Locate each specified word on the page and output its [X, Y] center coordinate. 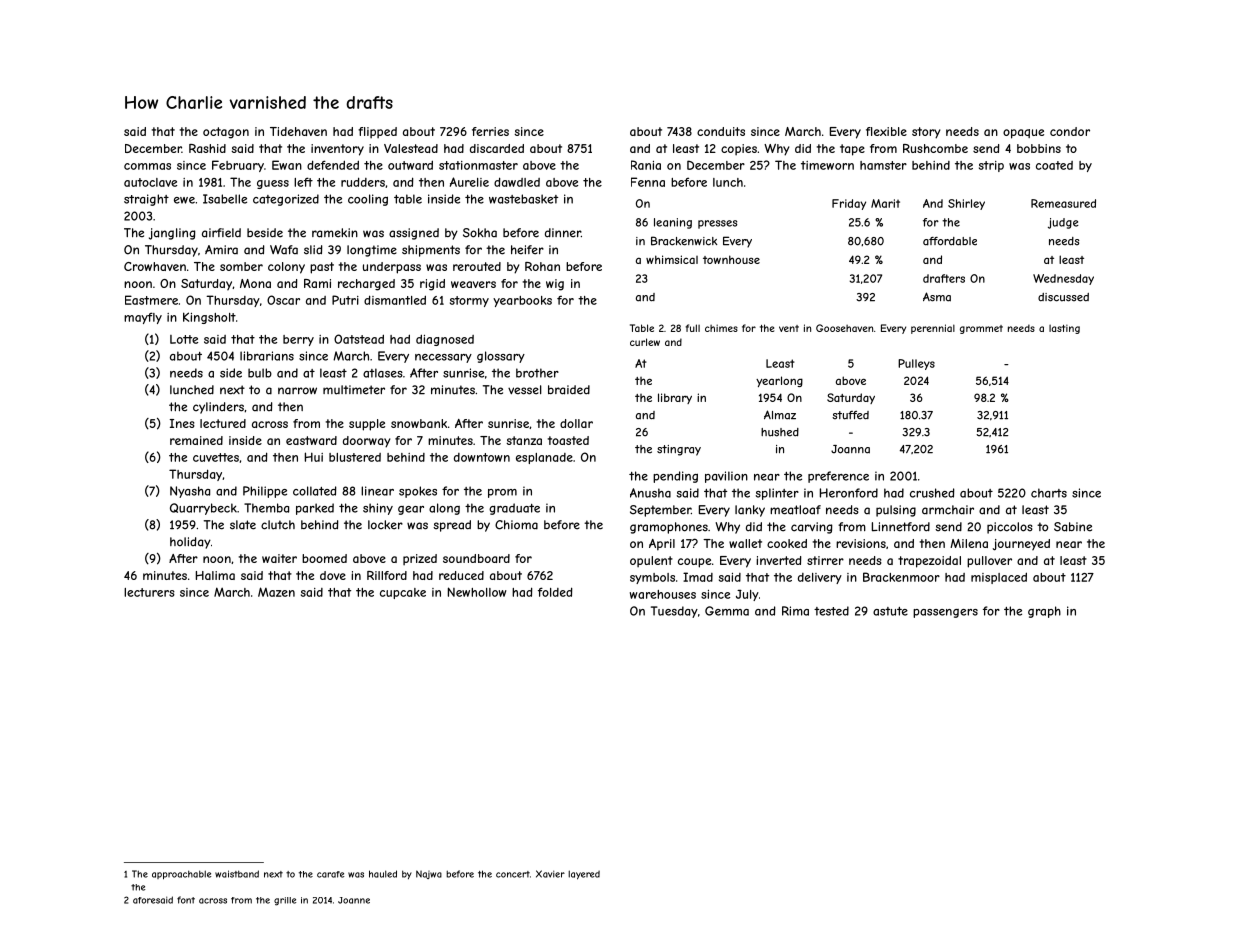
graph [1044, 612]
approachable [181, 875]
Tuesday [674, 612]
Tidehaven [298, 131]
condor [1070, 131]
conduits [721, 131]
